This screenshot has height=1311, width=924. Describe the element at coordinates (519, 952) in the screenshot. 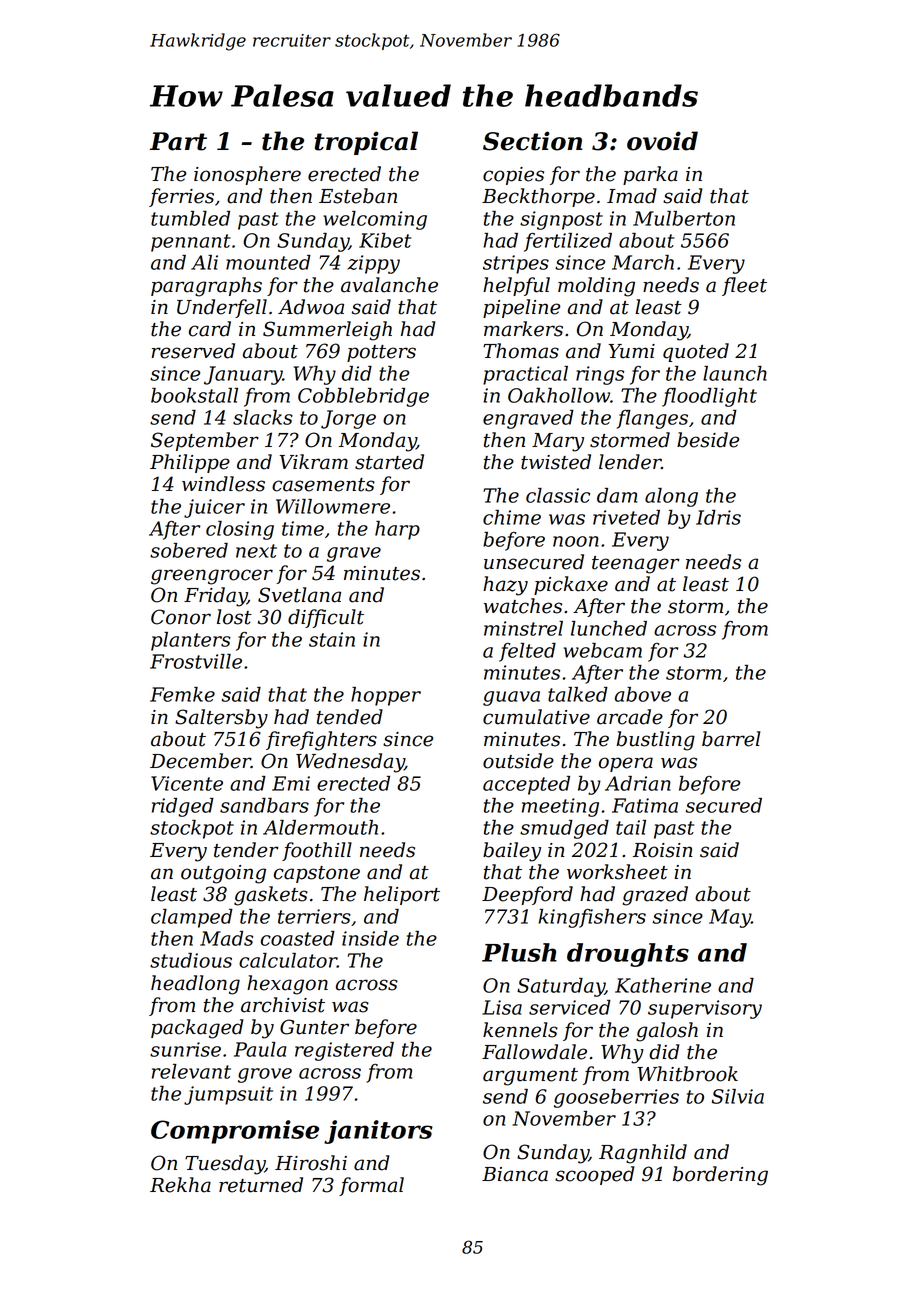

I see `Plush` at that location.
